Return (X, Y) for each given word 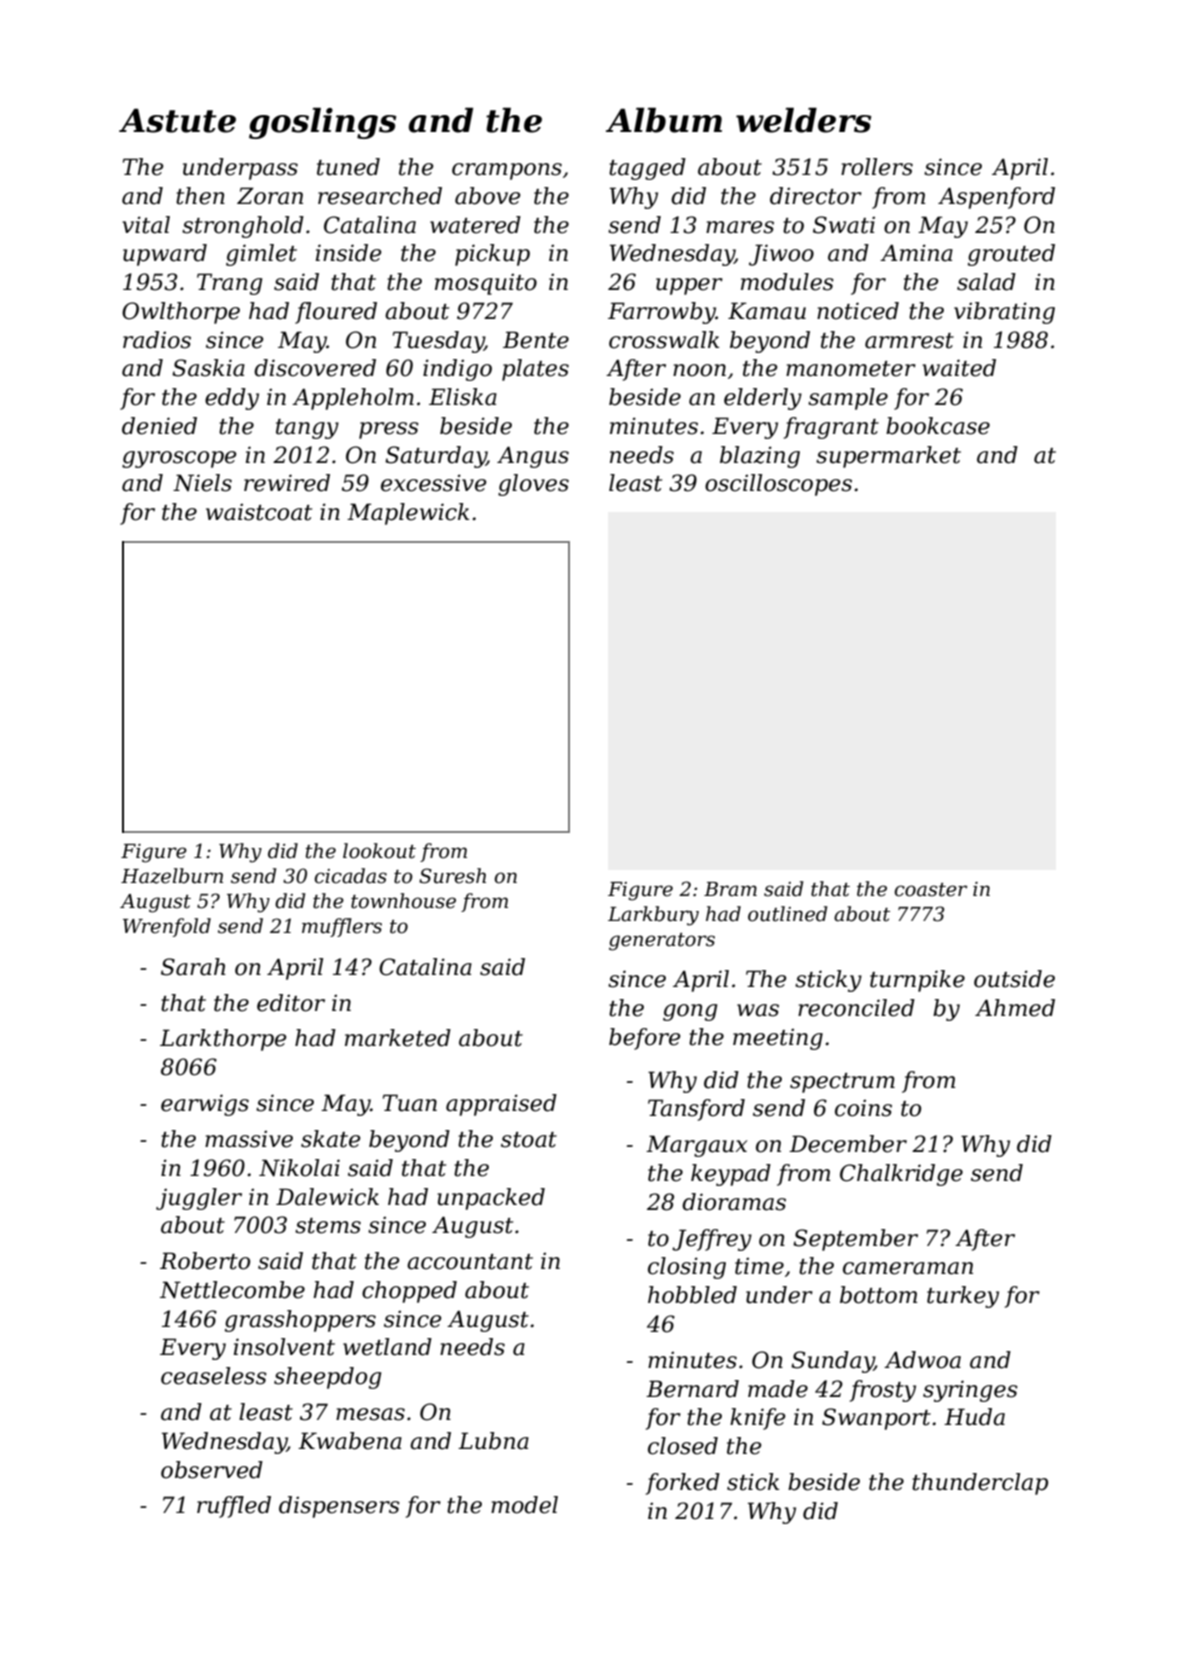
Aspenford (996, 198)
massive (249, 1139)
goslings (323, 123)
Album (664, 120)
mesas (370, 1414)
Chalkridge (901, 1175)
